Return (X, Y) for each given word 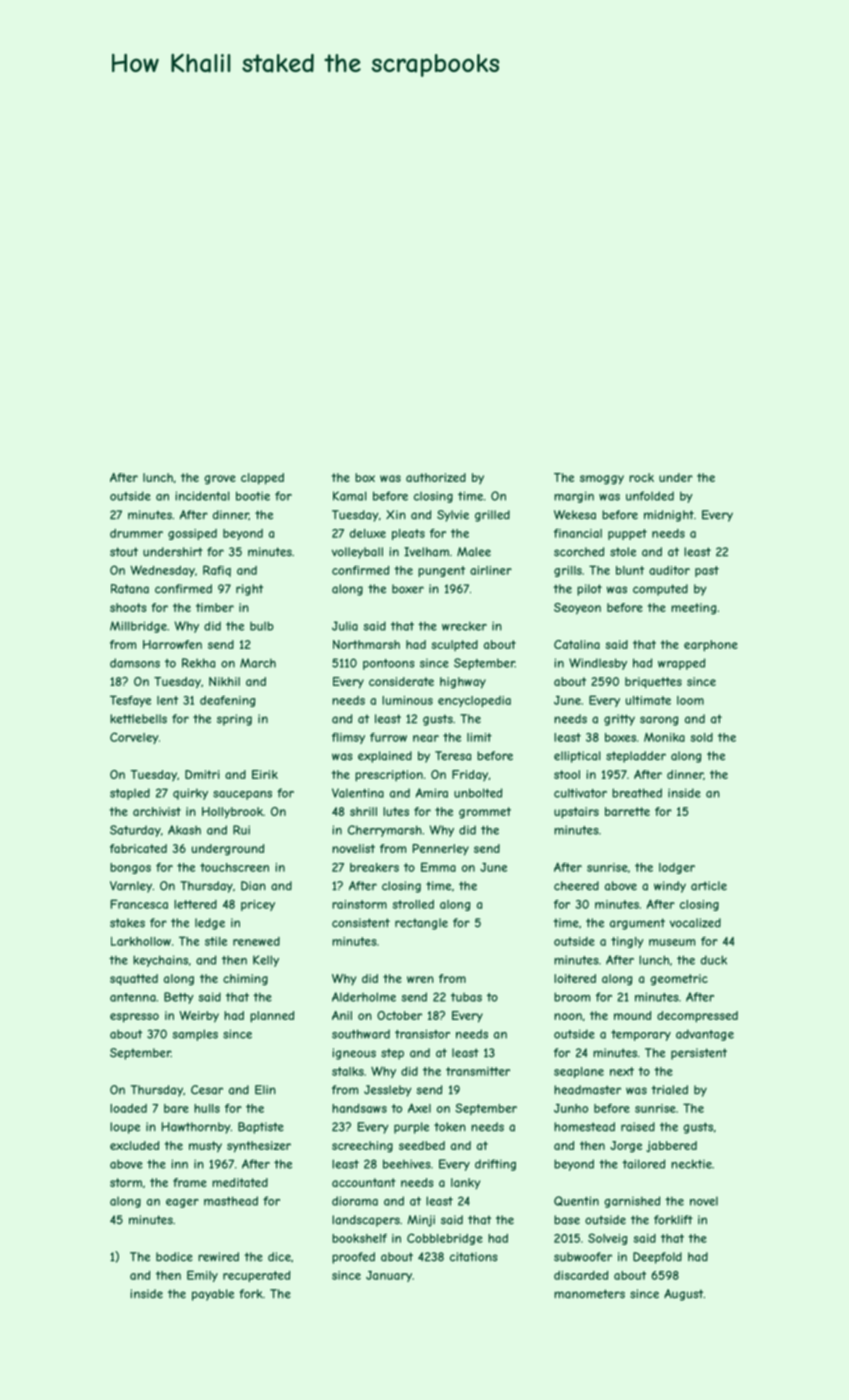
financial (578, 533)
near (426, 738)
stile (216, 941)
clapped (262, 479)
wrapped (681, 664)
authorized (436, 477)
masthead (231, 1201)
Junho (571, 1108)
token (450, 1127)
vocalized (695, 923)
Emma (438, 867)
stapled (130, 794)
